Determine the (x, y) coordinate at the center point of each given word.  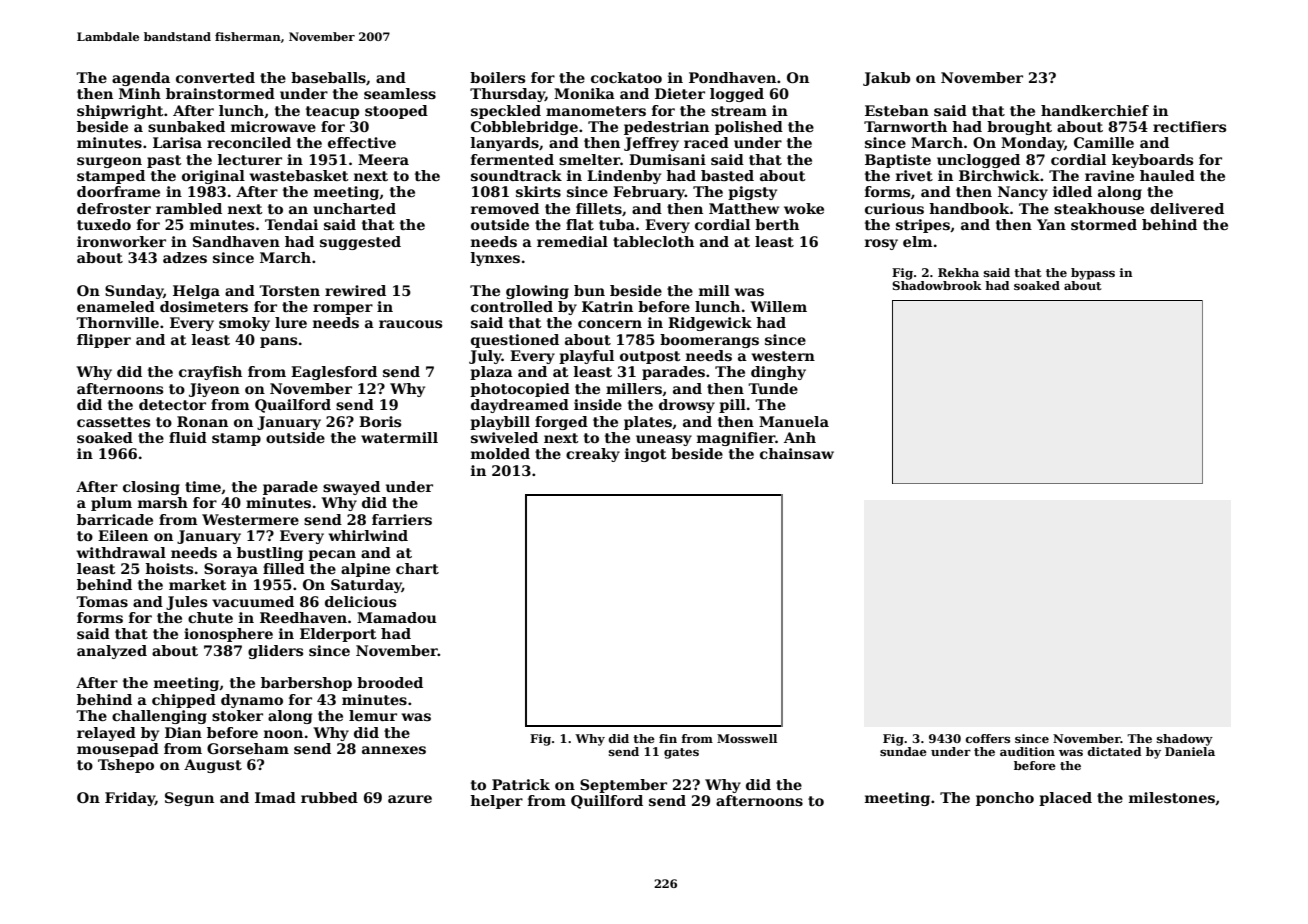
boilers (497, 77)
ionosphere (228, 635)
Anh (800, 437)
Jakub (886, 79)
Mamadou (397, 617)
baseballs (328, 77)
